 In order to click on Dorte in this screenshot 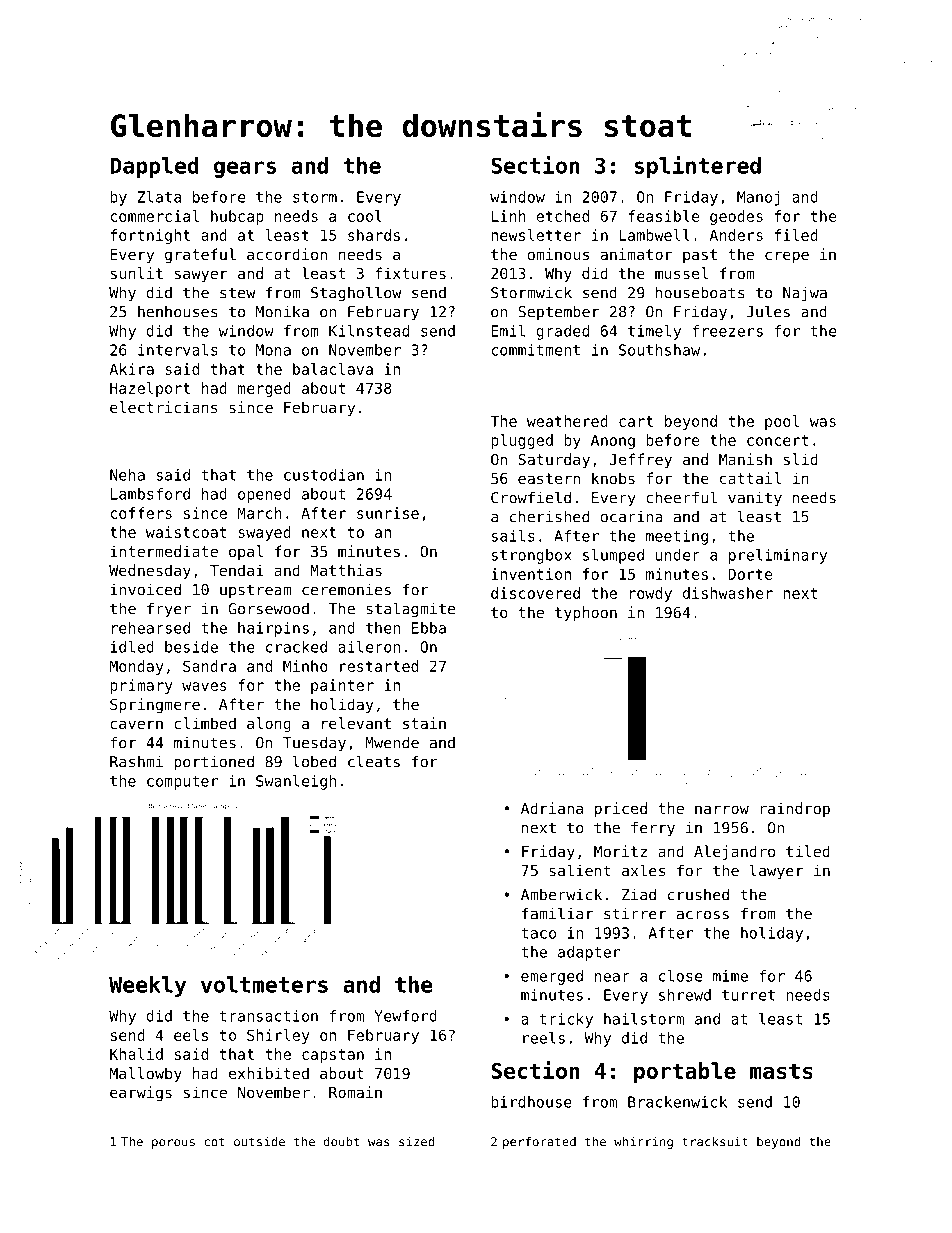, I will do `click(750, 574)`.
